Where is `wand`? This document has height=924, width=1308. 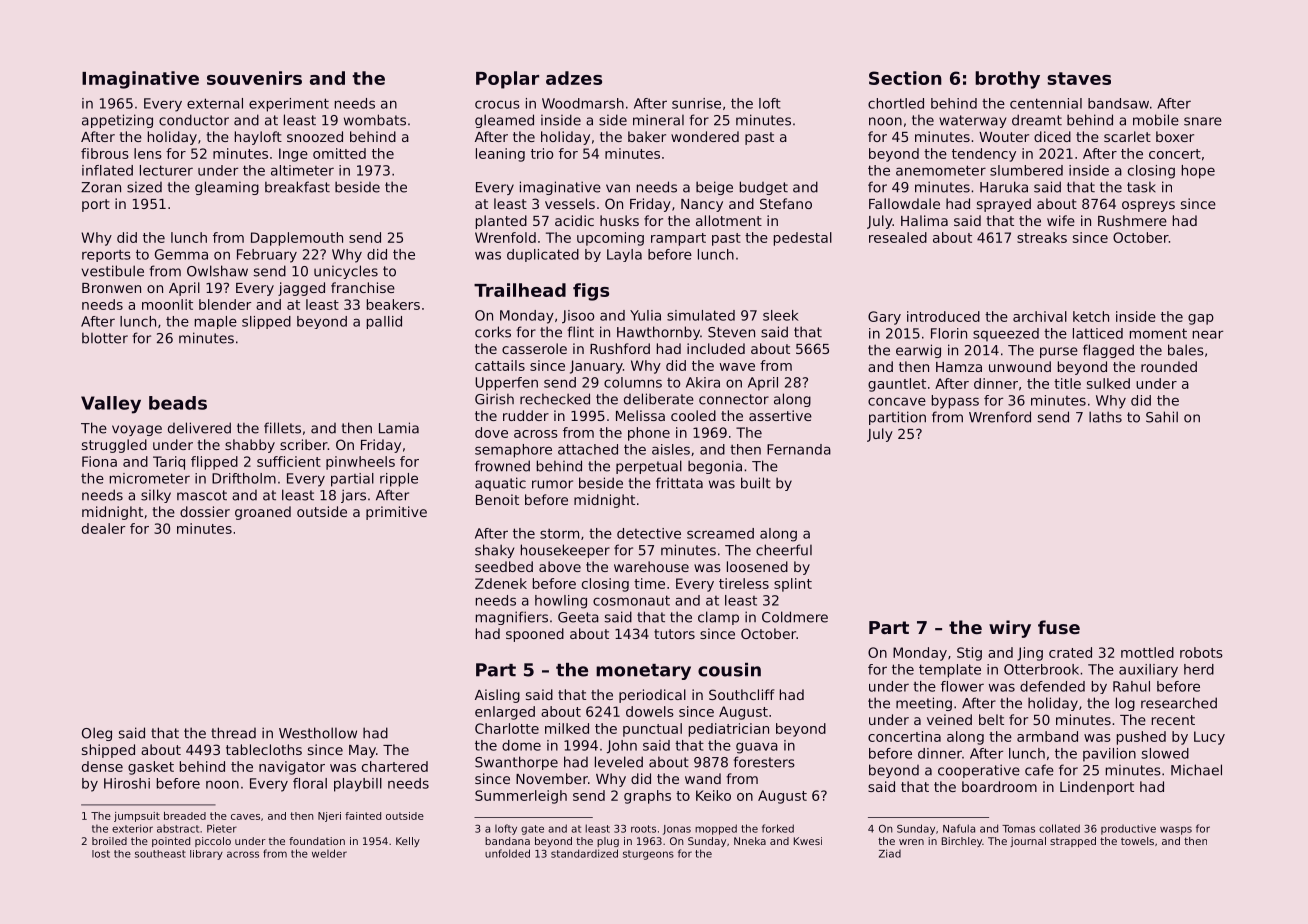
wand is located at coordinates (703, 778).
